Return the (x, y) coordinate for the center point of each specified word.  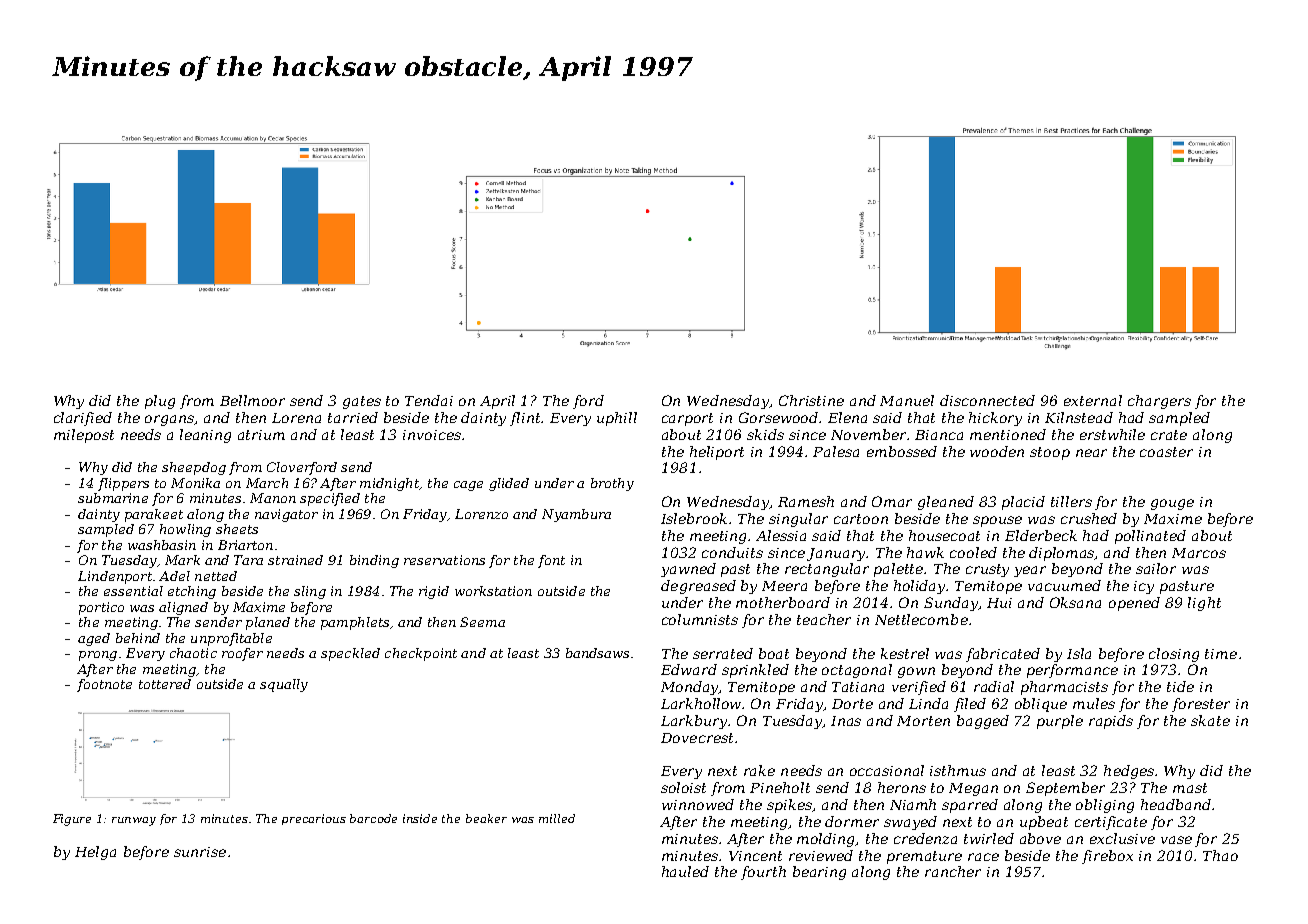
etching (192, 592)
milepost (84, 436)
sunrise (200, 852)
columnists (700, 619)
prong (98, 656)
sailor (1156, 568)
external (1093, 400)
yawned (688, 570)
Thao (1220, 855)
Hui (999, 603)
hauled (685, 871)
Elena (847, 417)
